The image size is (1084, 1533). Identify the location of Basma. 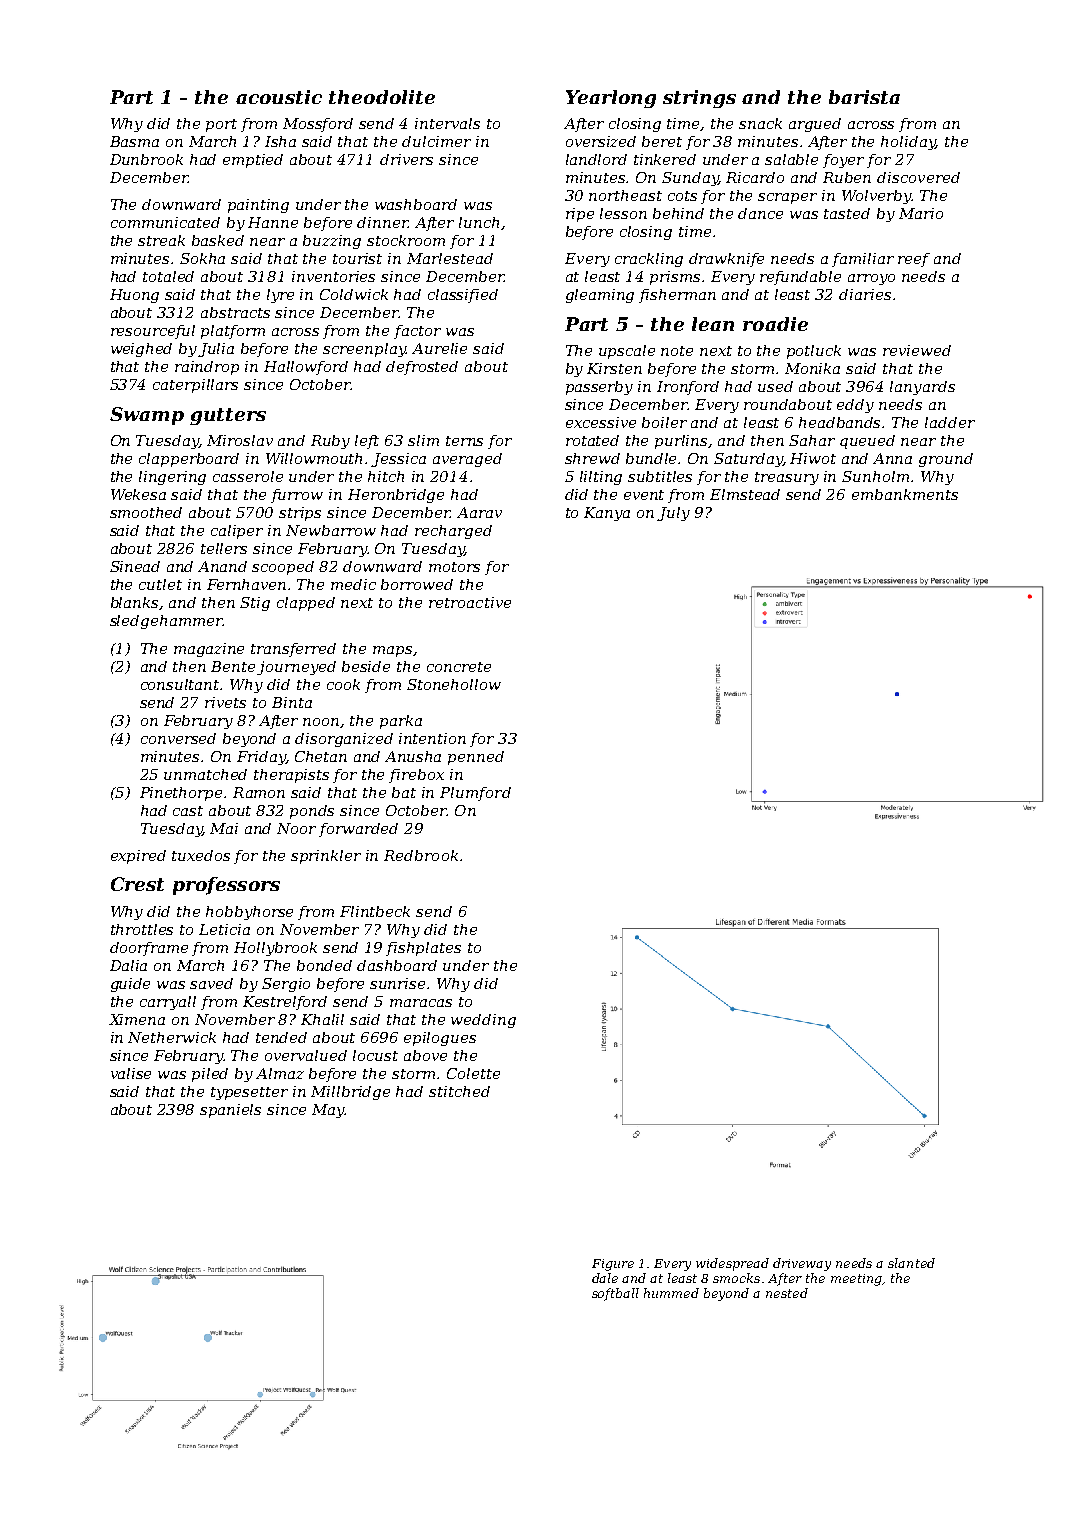
(134, 141).
